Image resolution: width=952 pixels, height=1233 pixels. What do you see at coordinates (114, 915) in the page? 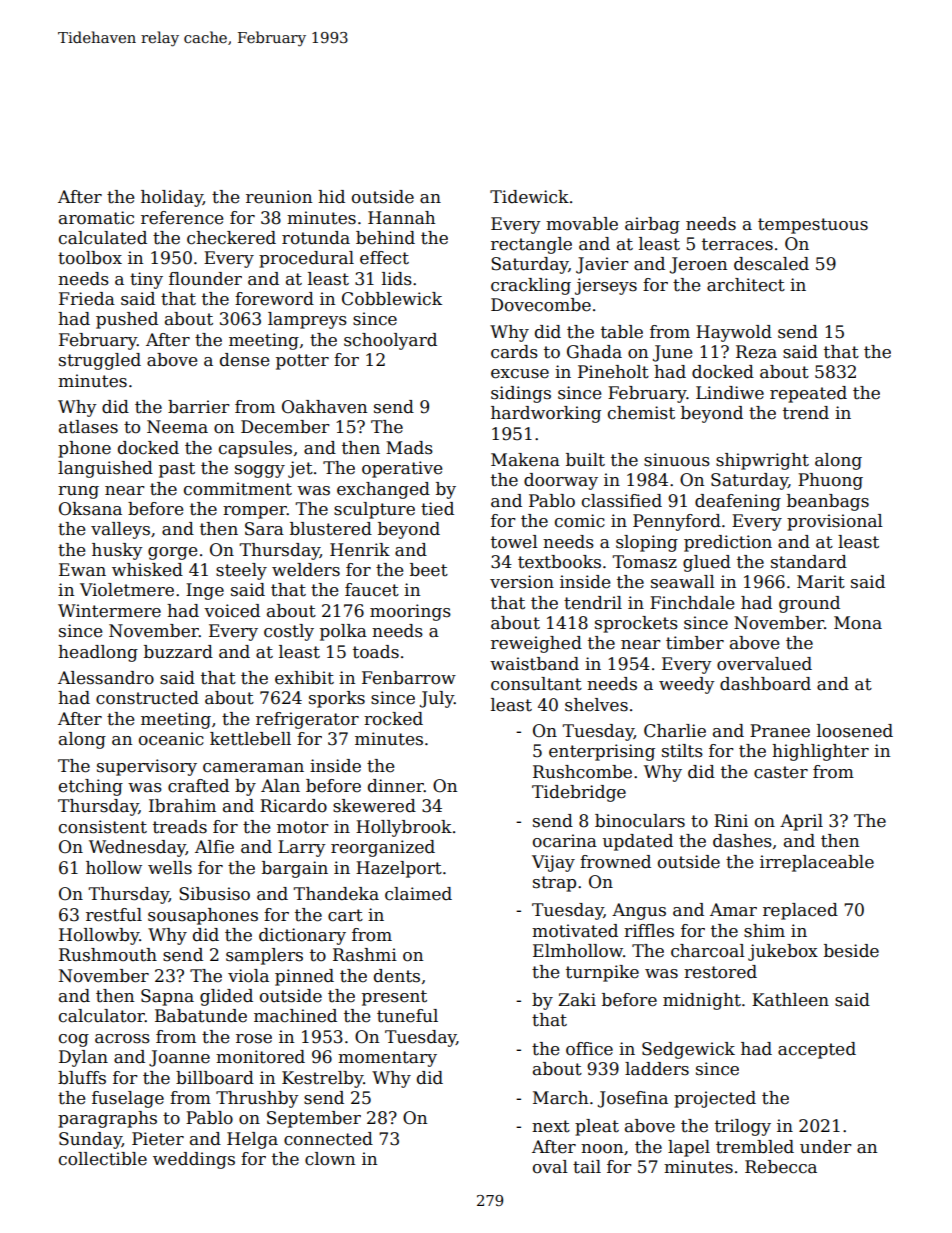
I see `restful` at bounding box center [114, 915].
